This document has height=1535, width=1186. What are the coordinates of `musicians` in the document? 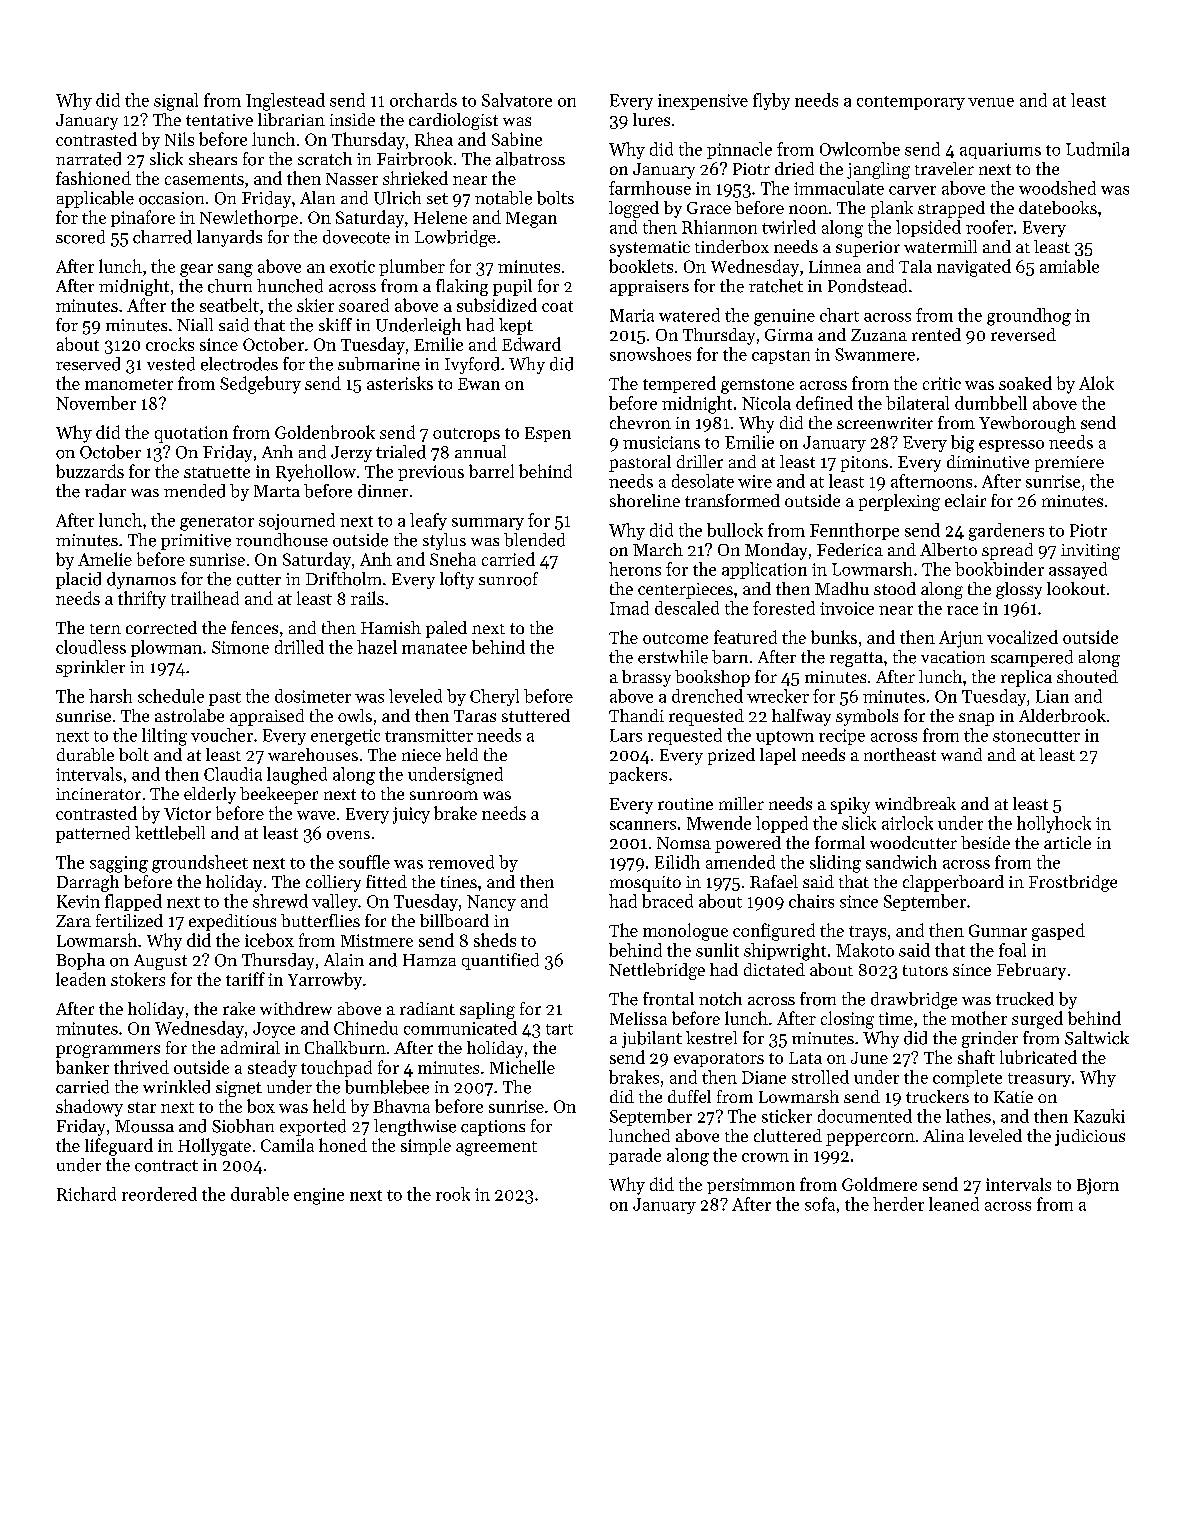 It's located at (661, 442).
